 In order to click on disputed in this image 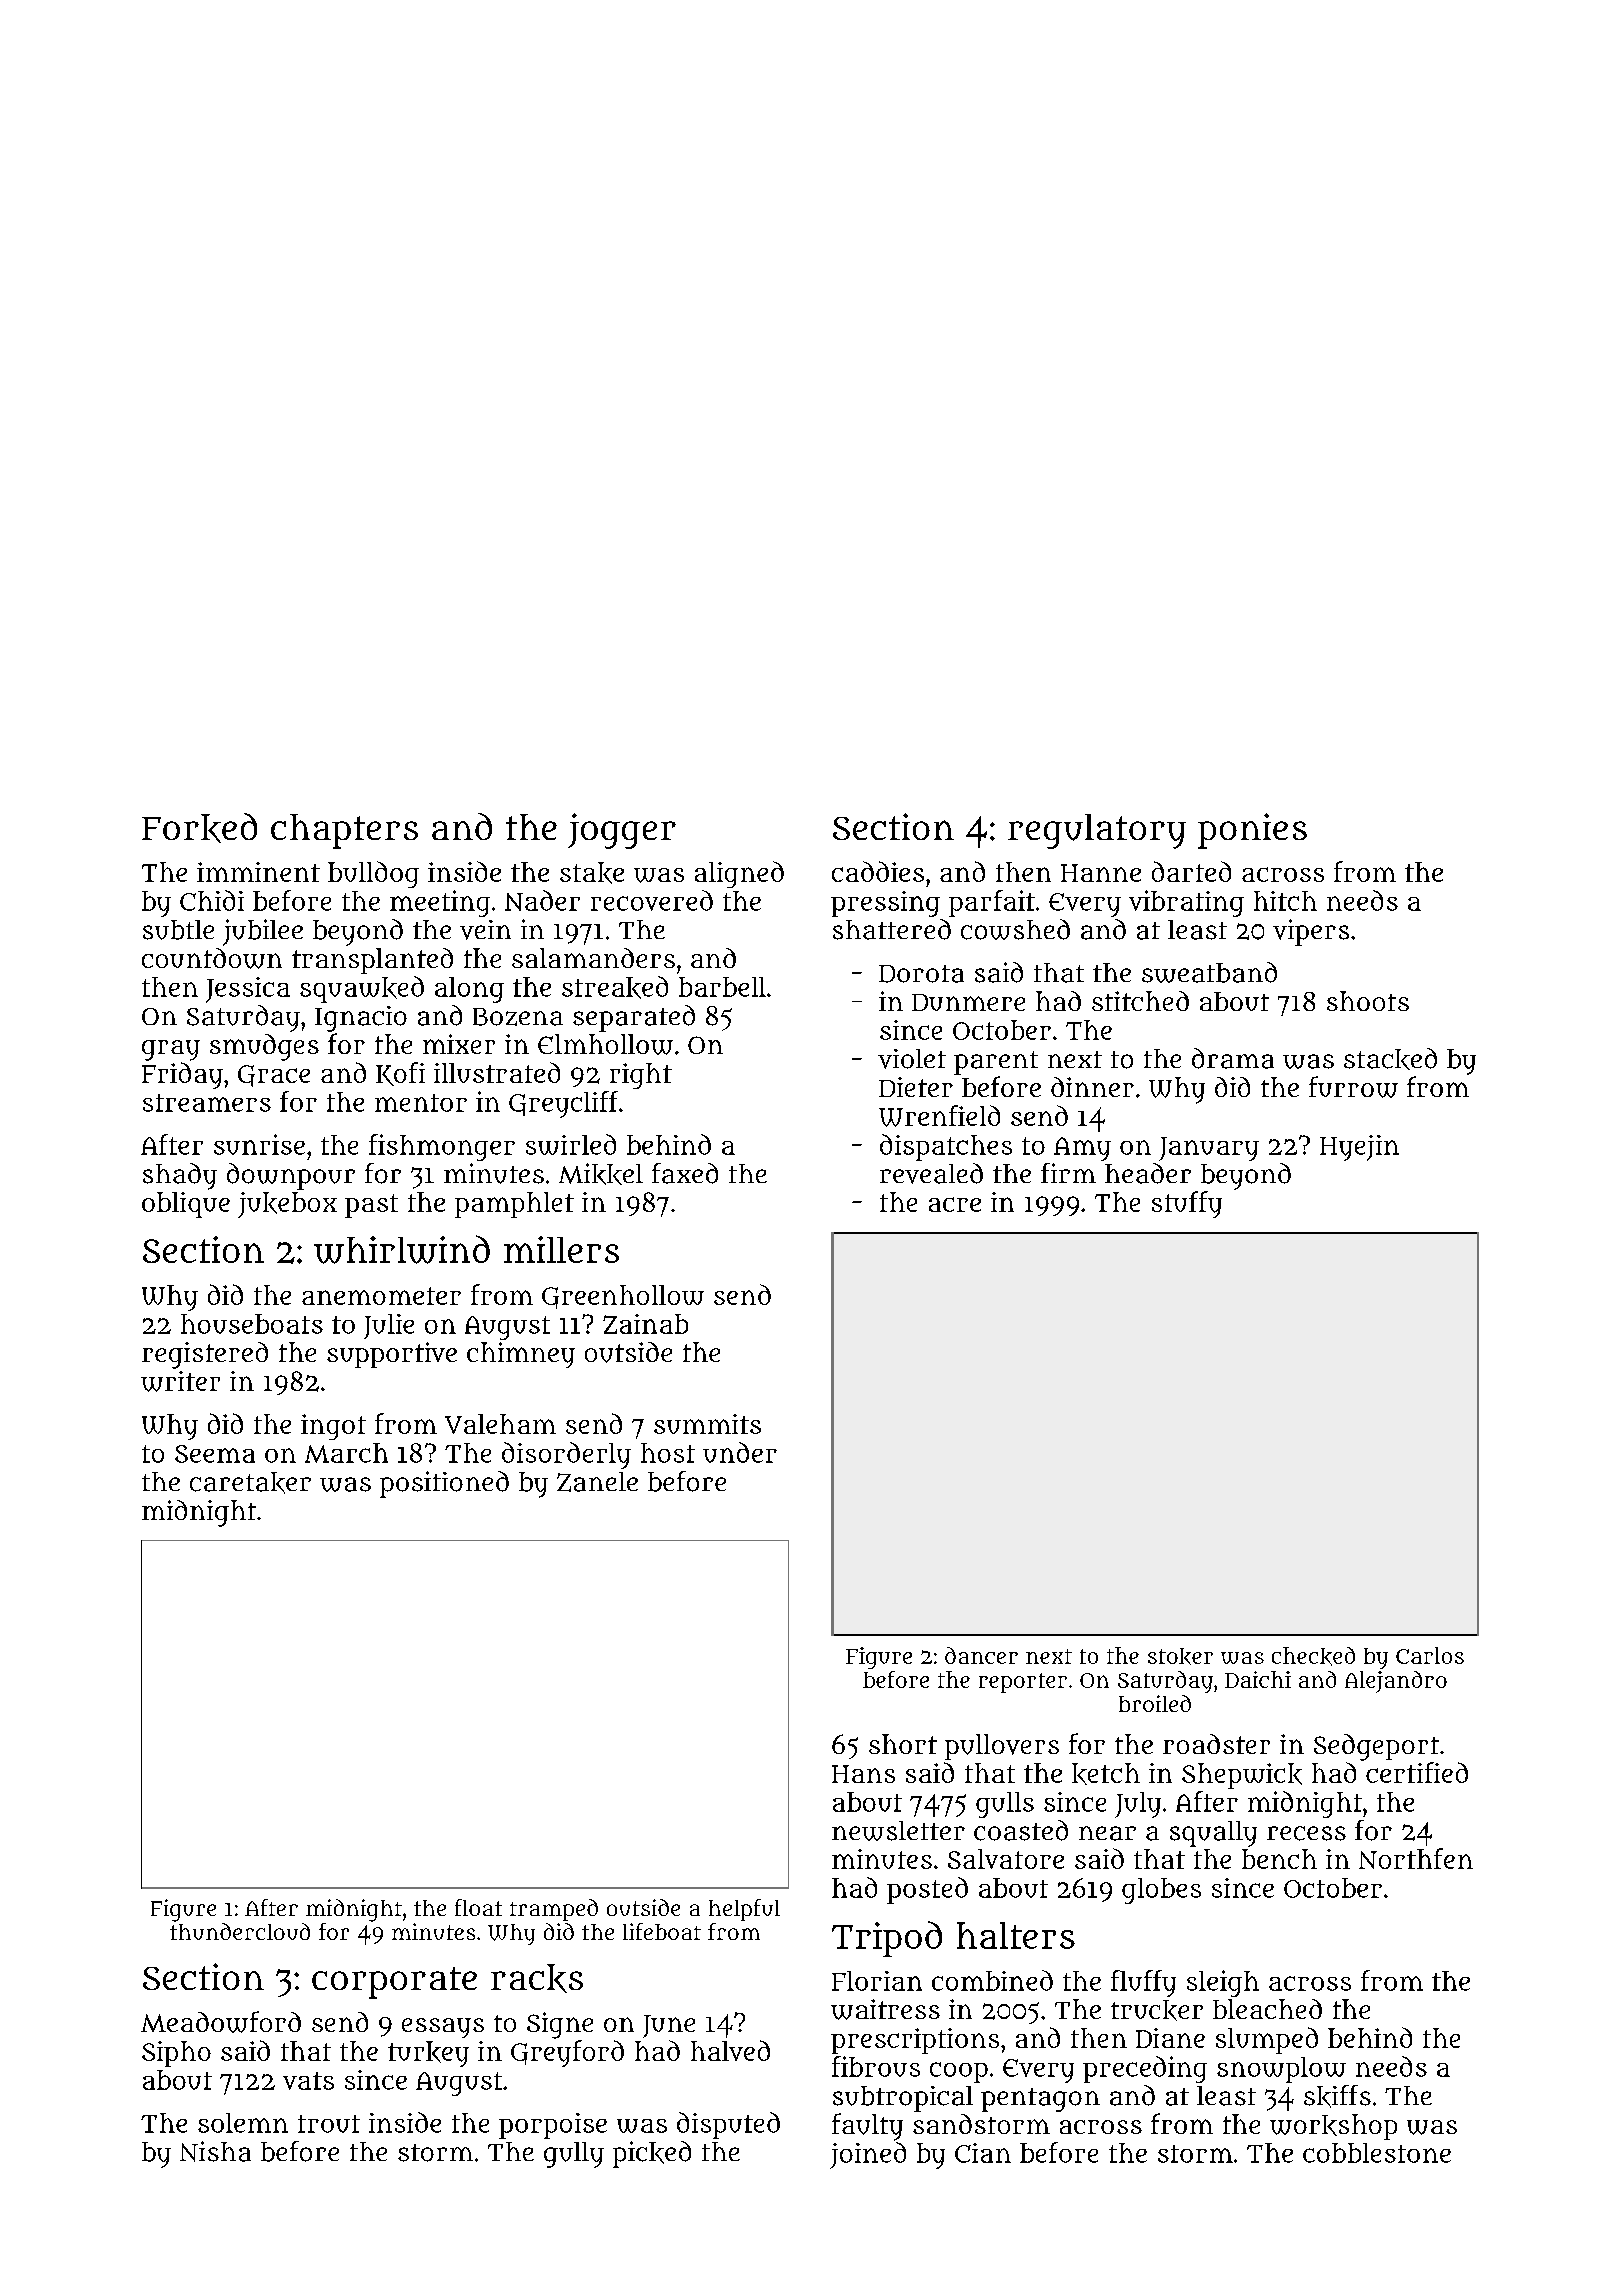, I will do `click(728, 2125)`.
